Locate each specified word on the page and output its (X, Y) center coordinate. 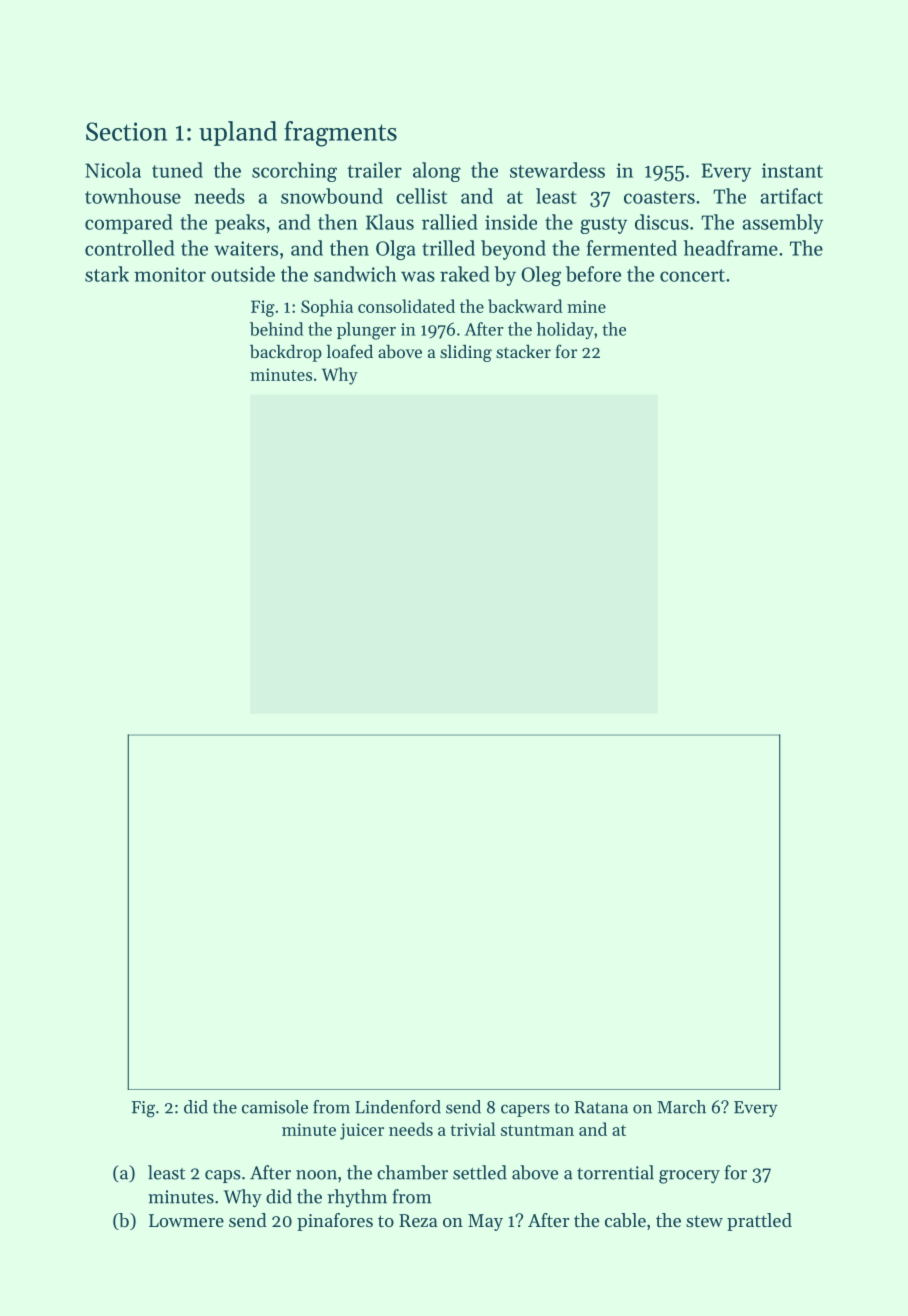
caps (223, 1176)
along (437, 172)
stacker (523, 351)
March (681, 1107)
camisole (275, 1107)
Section (126, 131)
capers (525, 1110)
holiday (565, 330)
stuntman (537, 1130)
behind (276, 329)
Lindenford (398, 1107)
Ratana (601, 1107)
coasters (659, 197)
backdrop (286, 353)
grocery (689, 1177)
